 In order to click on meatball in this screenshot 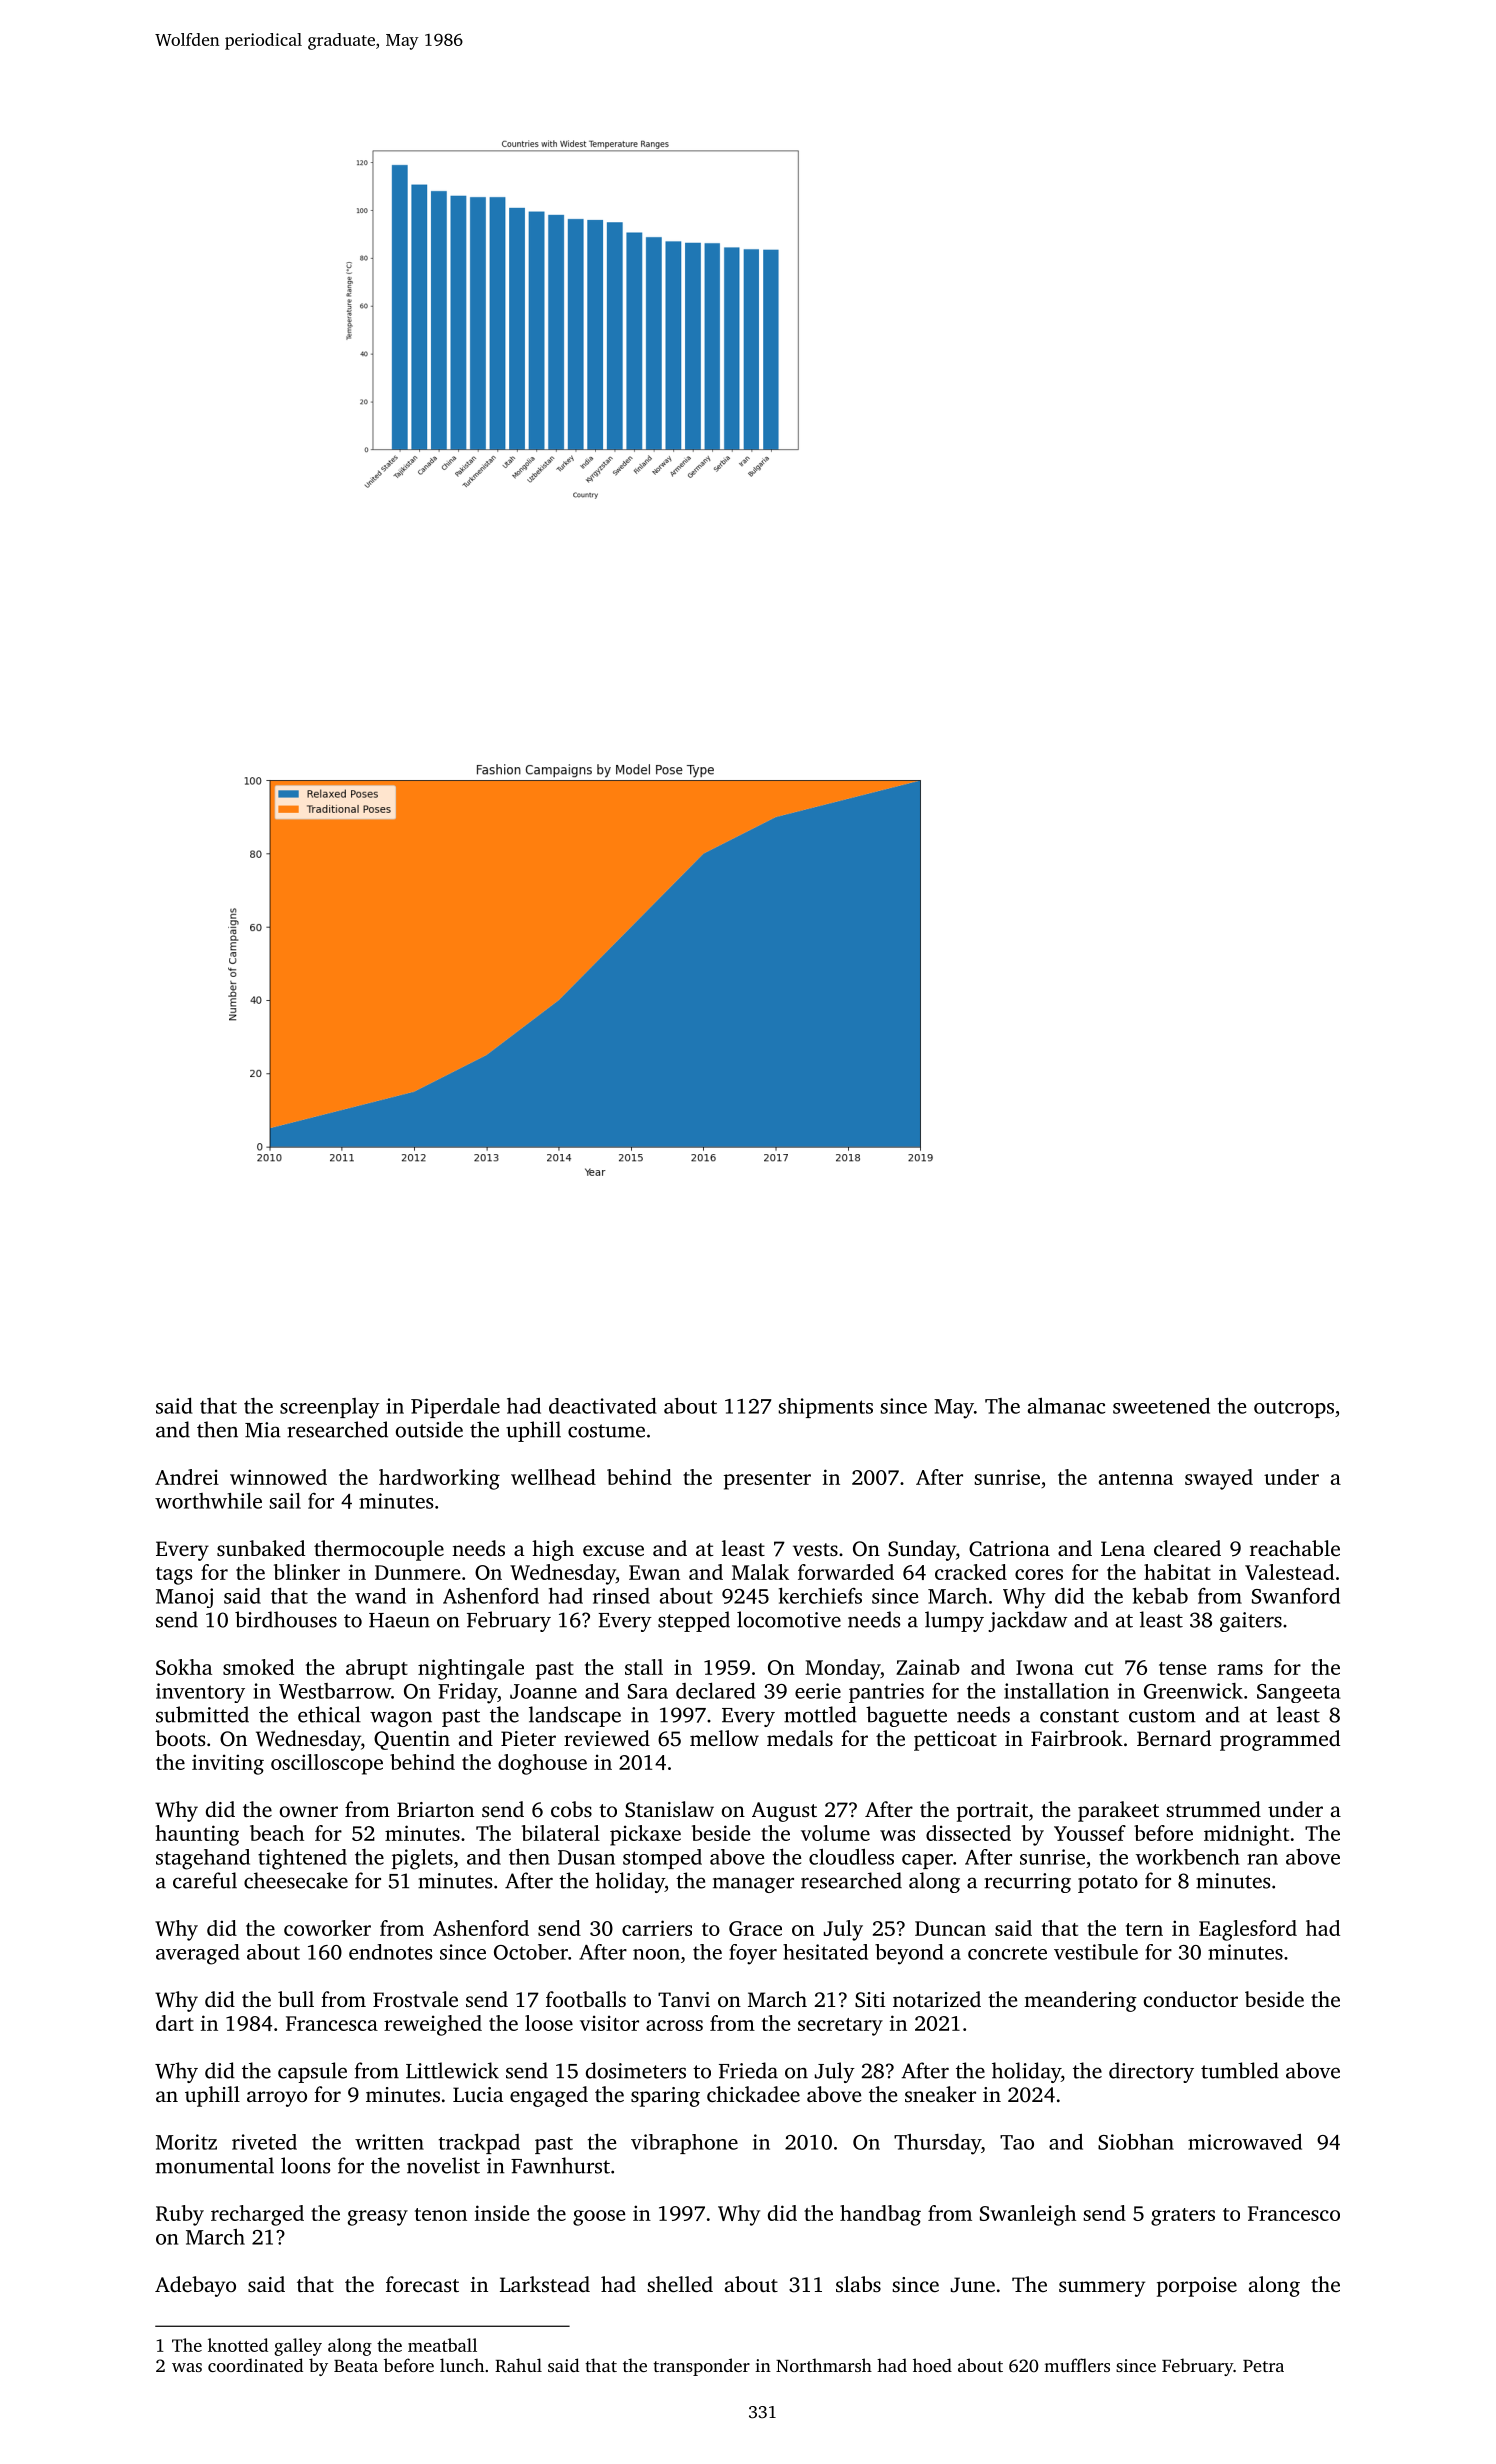, I will do `click(442, 2345)`.
